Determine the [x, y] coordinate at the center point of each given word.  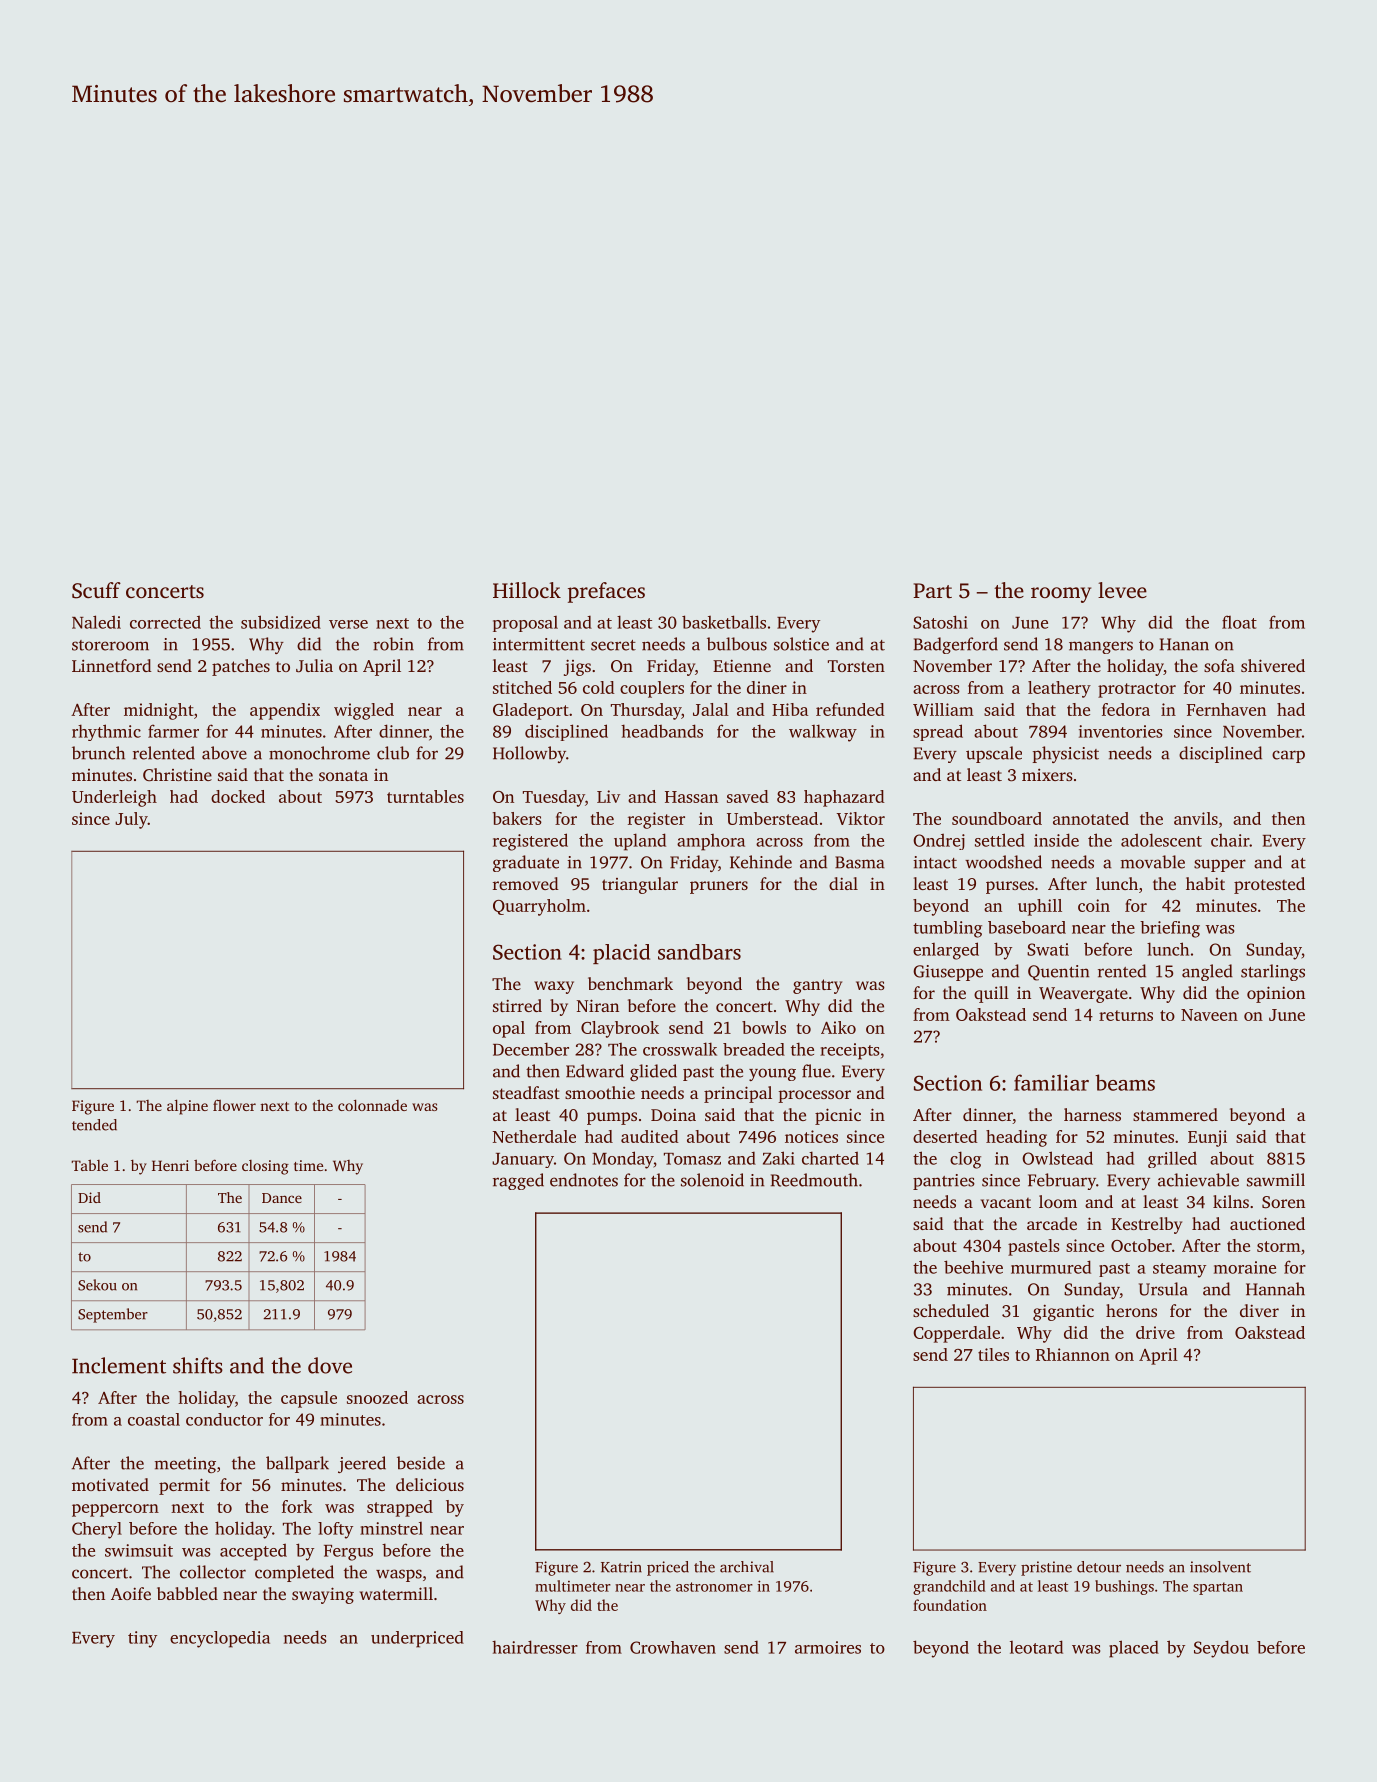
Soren [1283, 1202]
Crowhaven [673, 1647]
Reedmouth [814, 1180]
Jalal [711, 709]
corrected [165, 622]
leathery [1059, 689]
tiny [142, 1639]
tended [94, 1125]
